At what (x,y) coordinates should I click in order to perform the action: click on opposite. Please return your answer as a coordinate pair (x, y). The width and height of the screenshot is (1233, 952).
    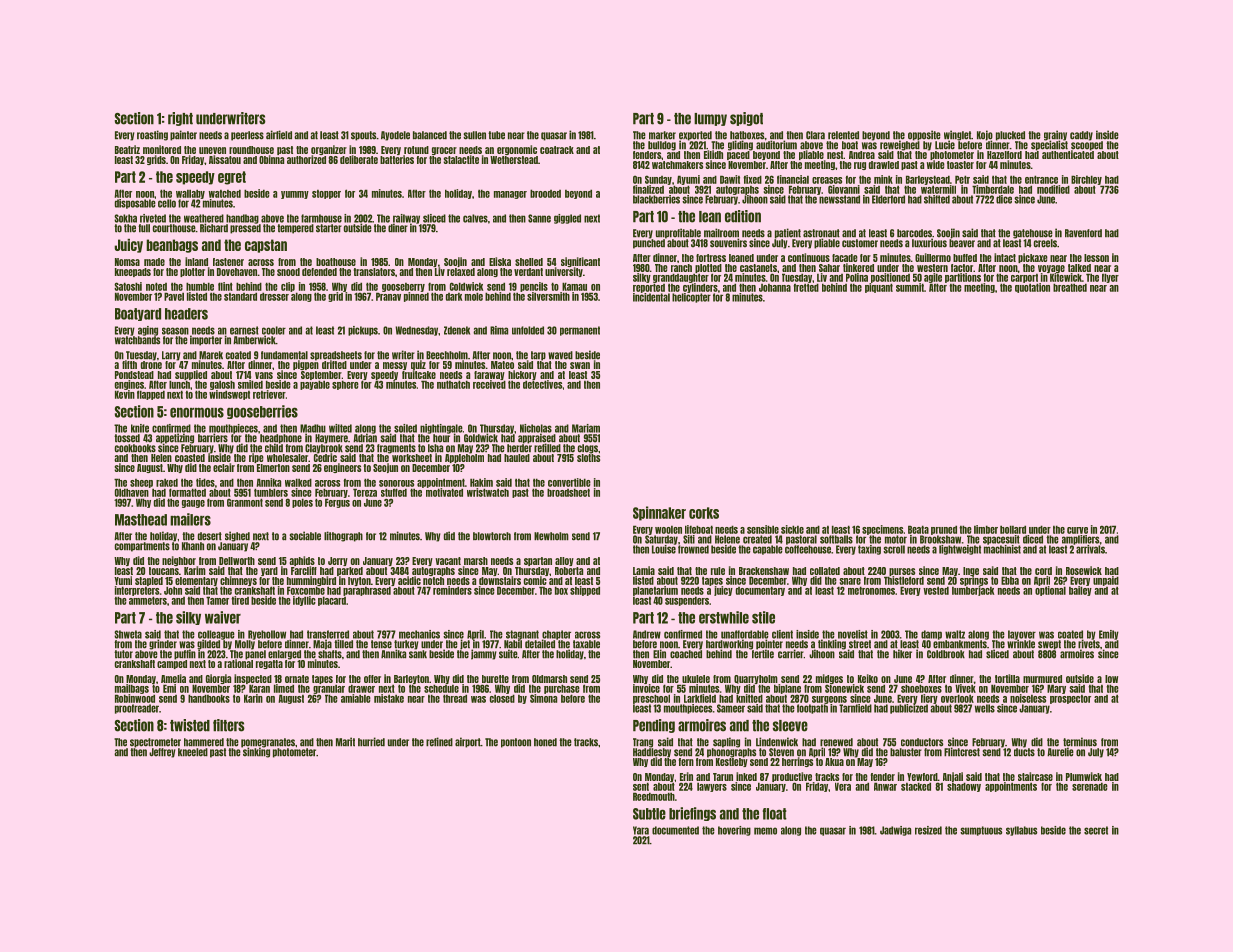
    Looking at the image, I should click on (924, 135).
